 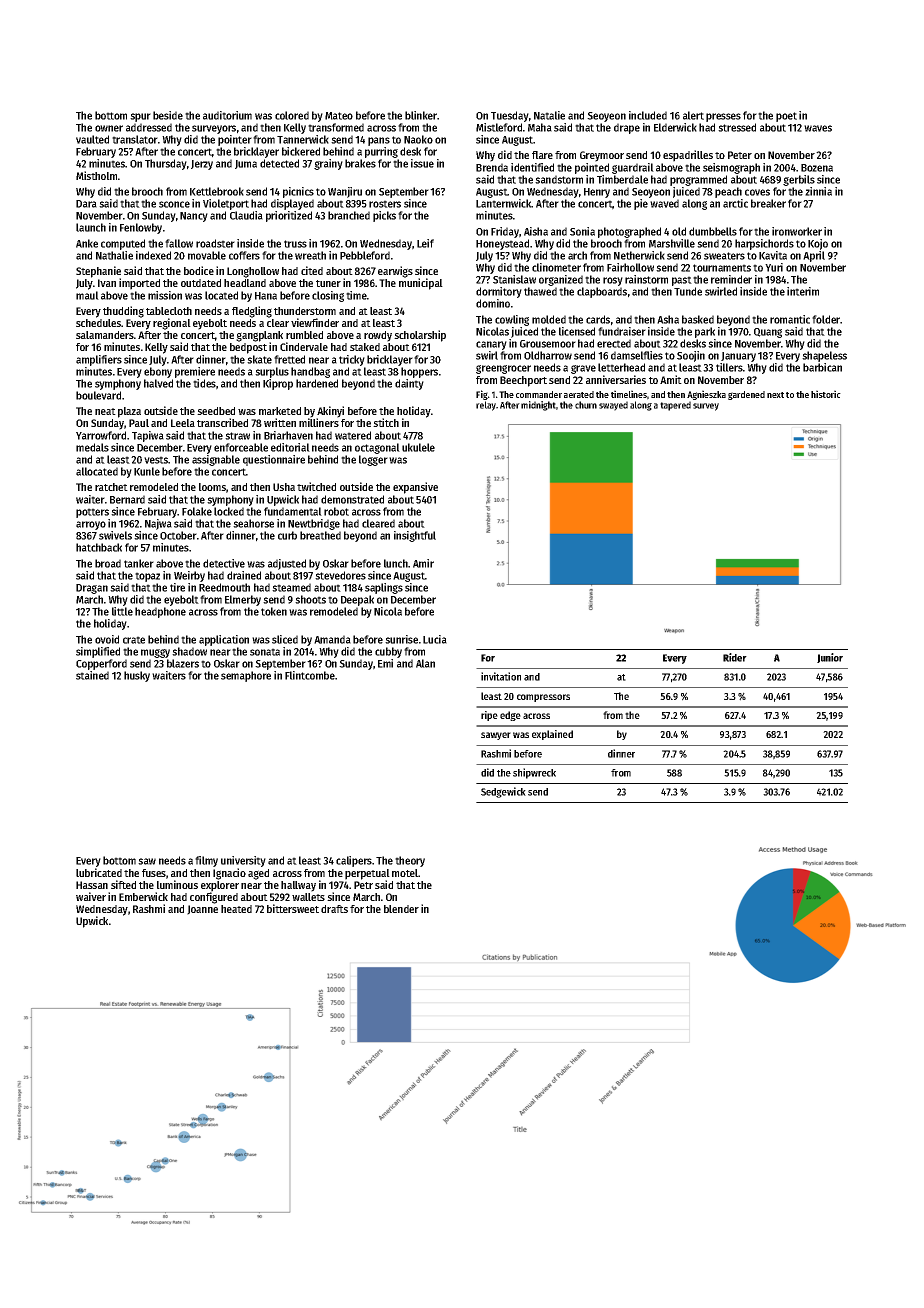 I want to click on tillers, so click(x=729, y=367).
